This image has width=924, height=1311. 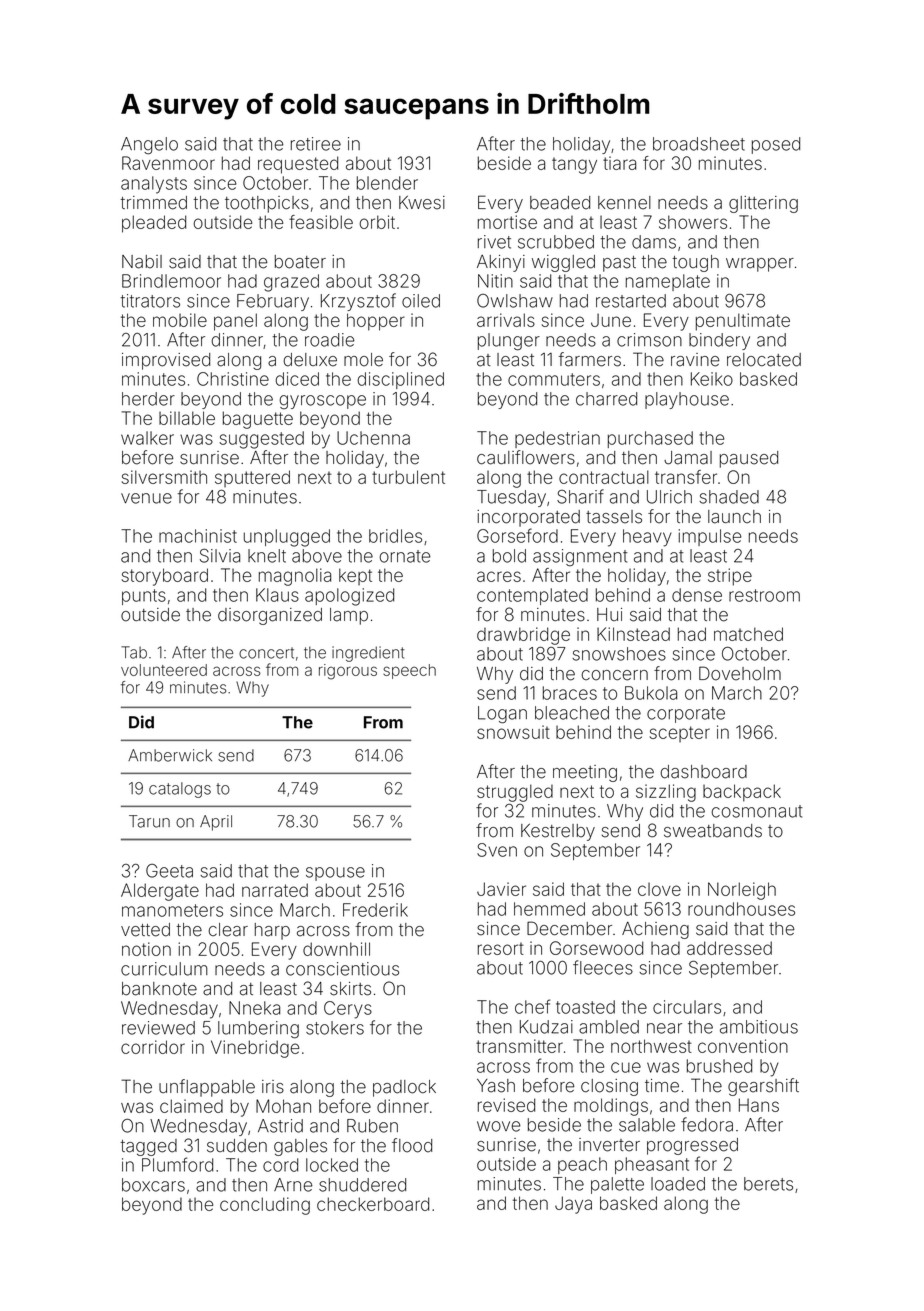 What do you see at coordinates (298, 165) in the image?
I see `requested` at bounding box center [298, 165].
